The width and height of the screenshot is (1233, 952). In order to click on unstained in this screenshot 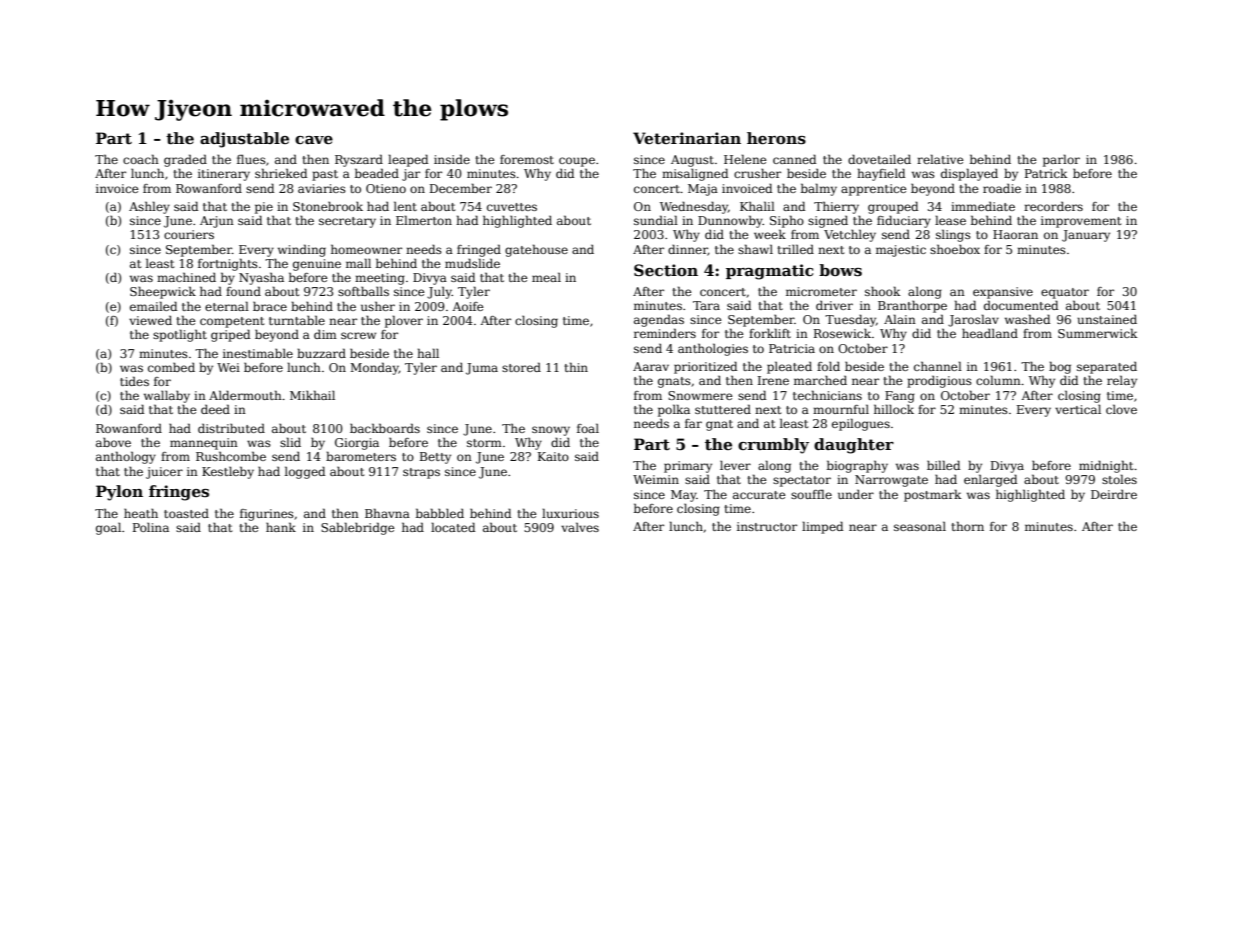, I will do `click(1107, 319)`.
